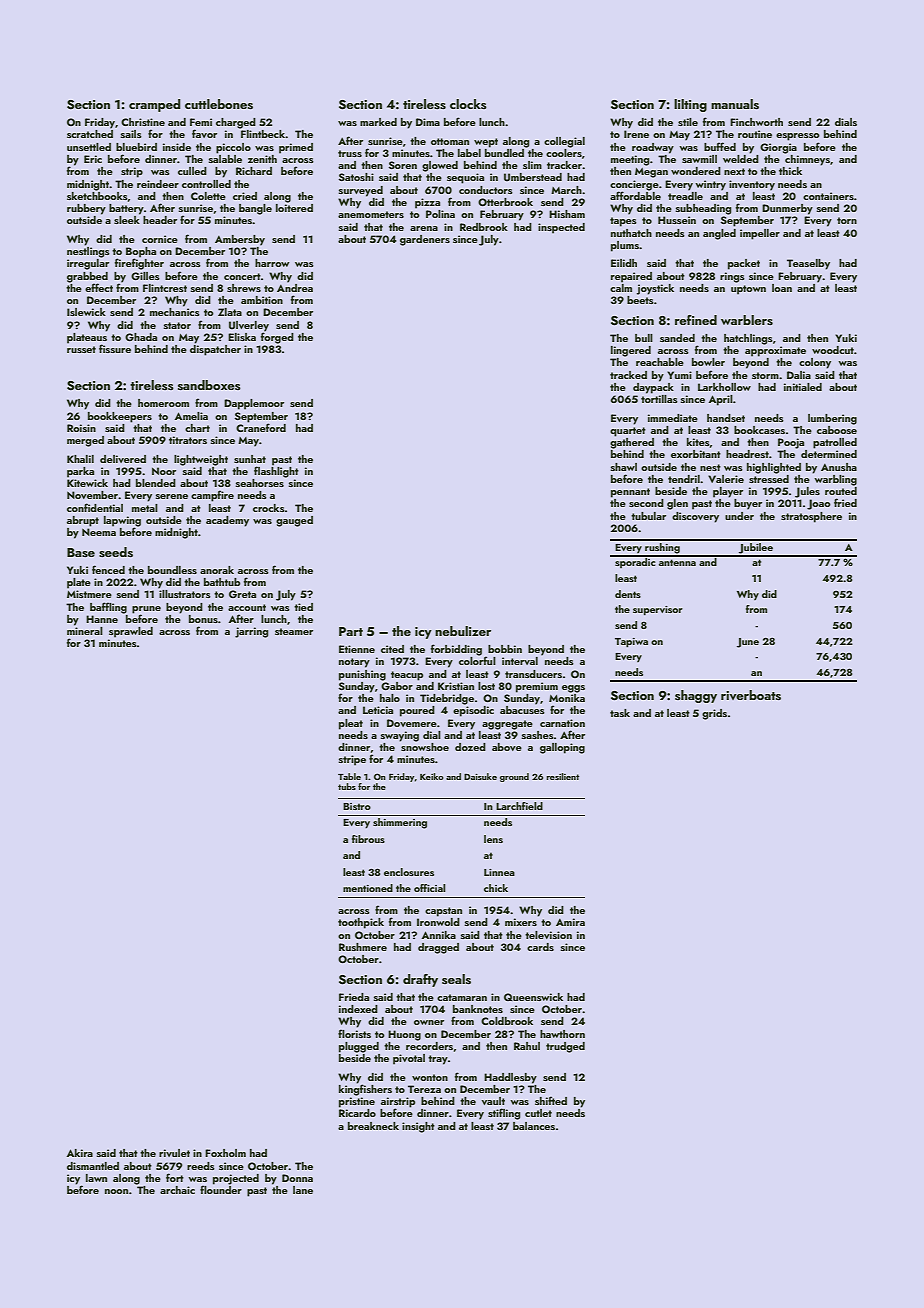 The image size is (924, 1308). I want to click on manuals, so click(735, 104).
